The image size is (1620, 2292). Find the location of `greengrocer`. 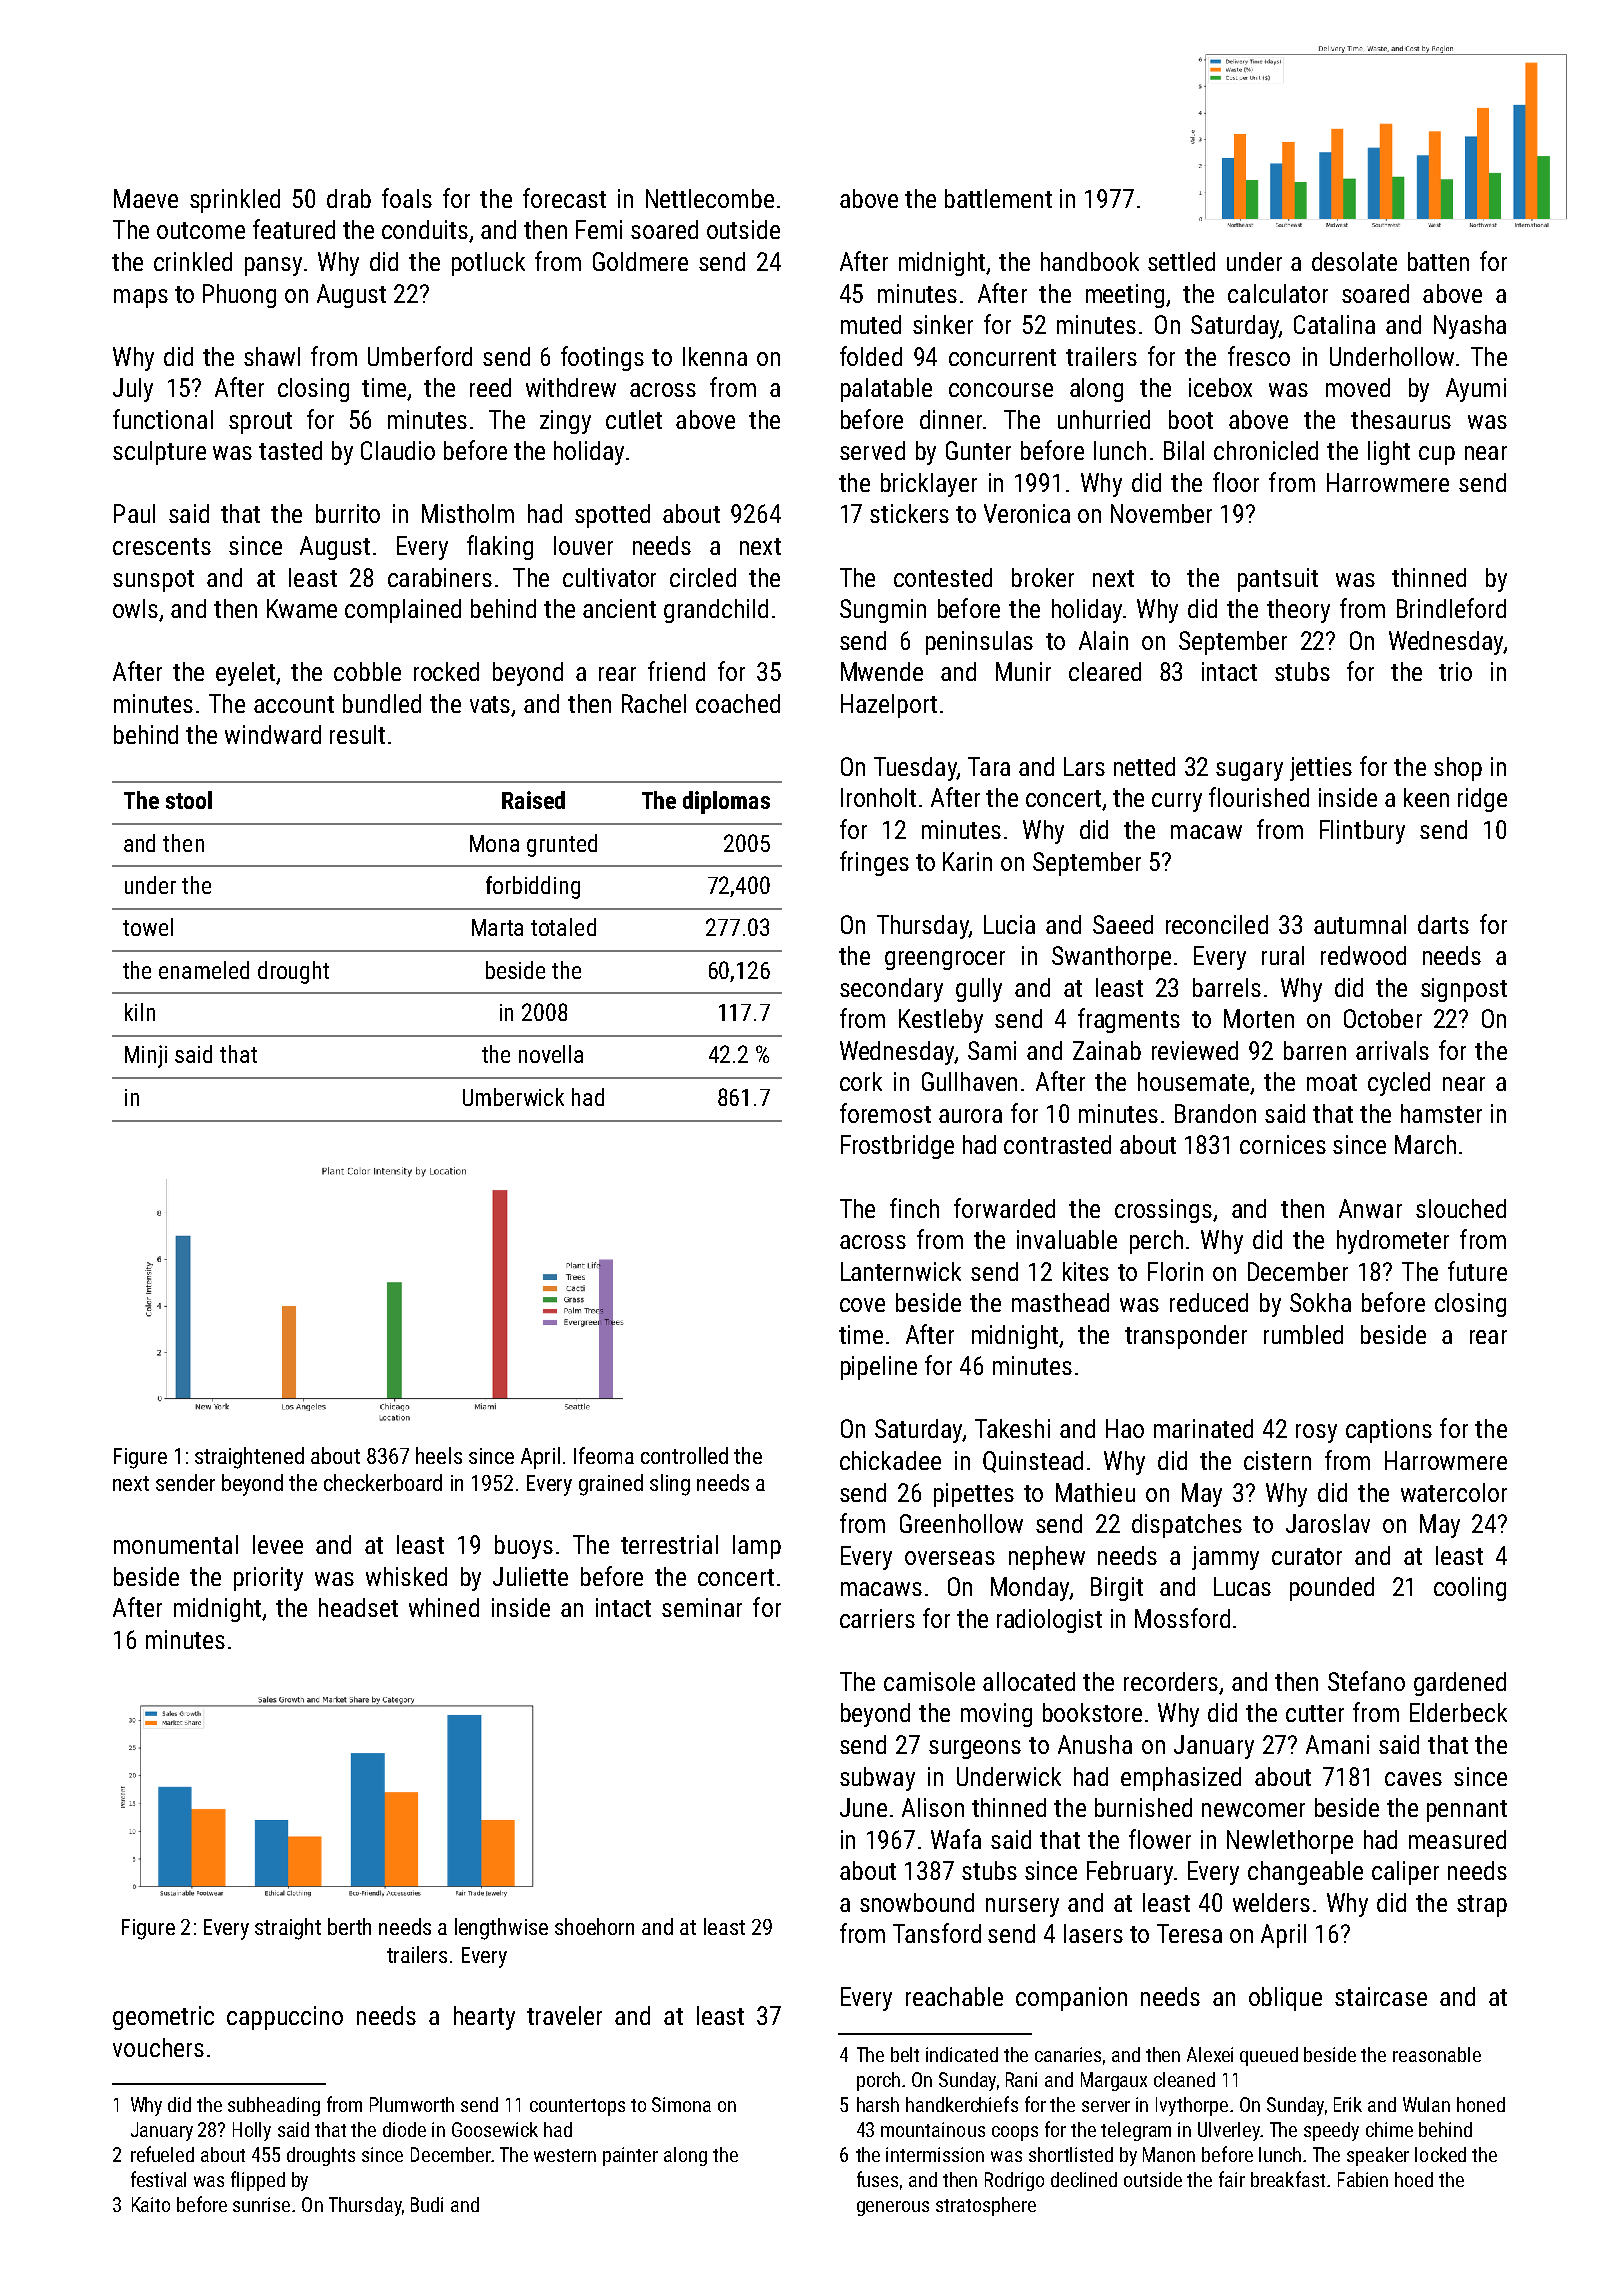

greengrocer is located at coordinates (945, 960).
